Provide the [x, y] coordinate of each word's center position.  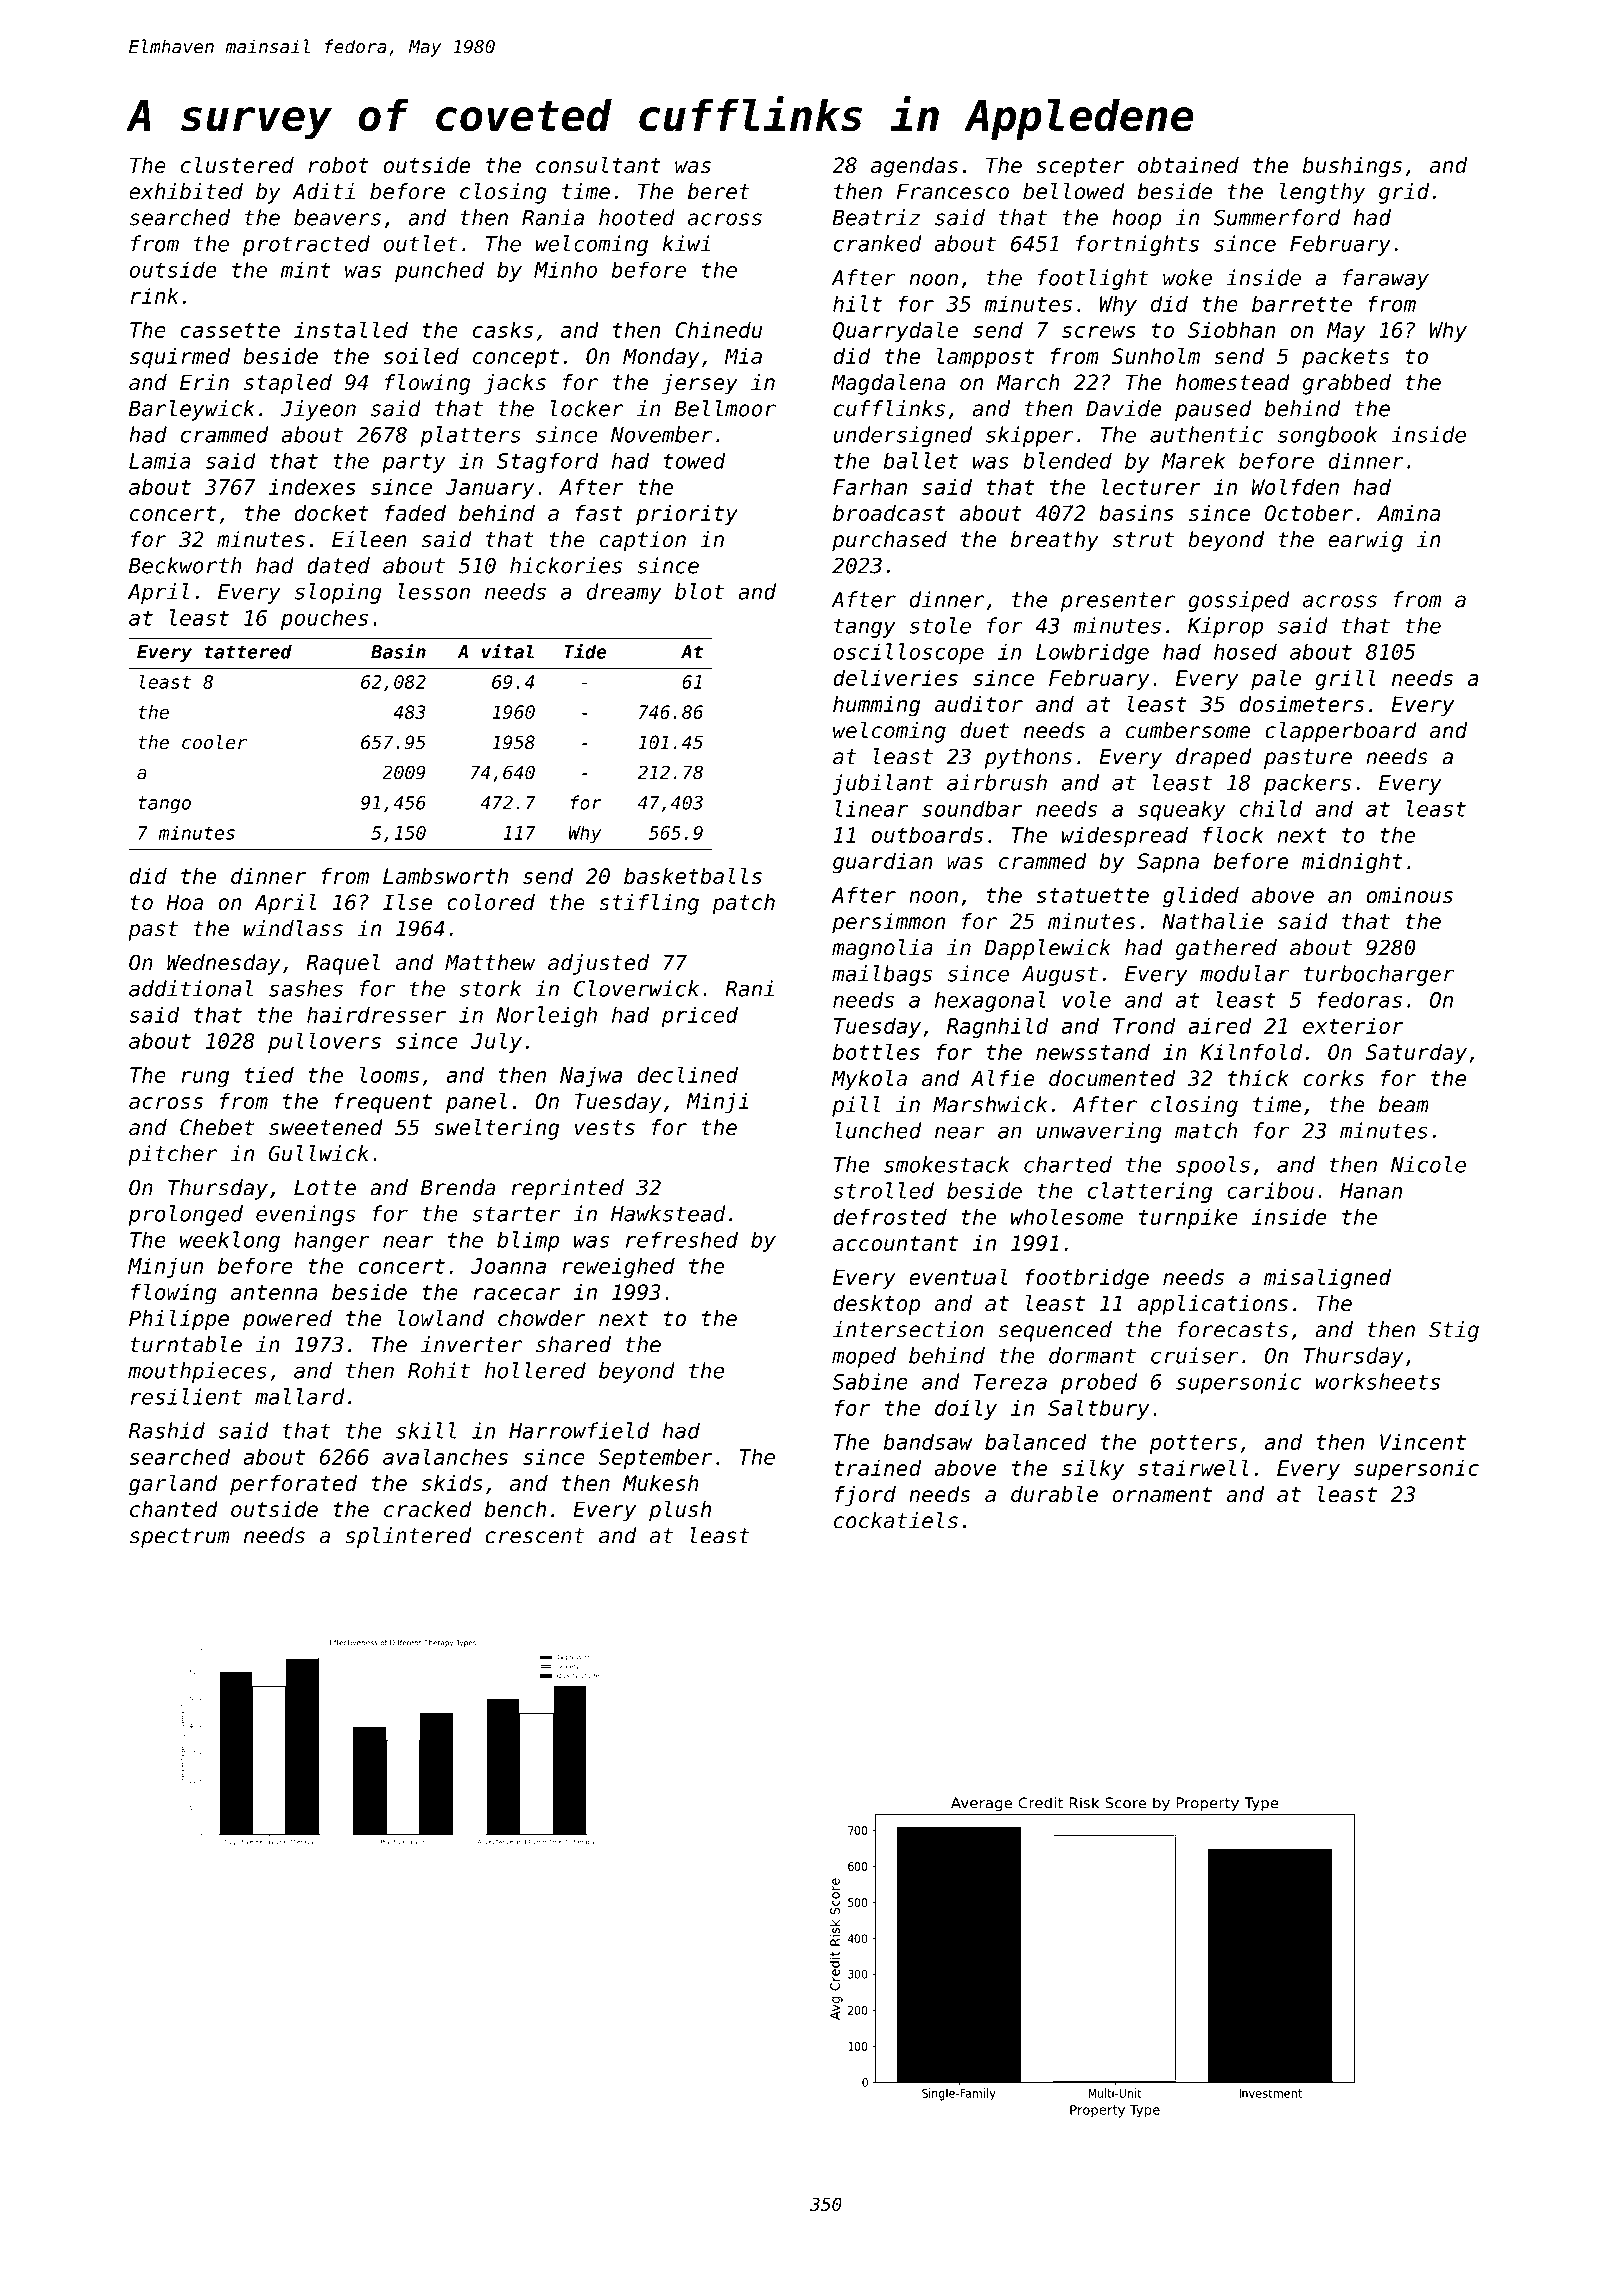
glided [1201, 897]
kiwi [686, 243]
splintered [408, 1537]
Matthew [490, 962]
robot [338, 165]
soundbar [972, 808]
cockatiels [896, 1520]
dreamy [624, 593]
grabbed [1347, 384]
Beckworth [185, 565]
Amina [1408, 513]
